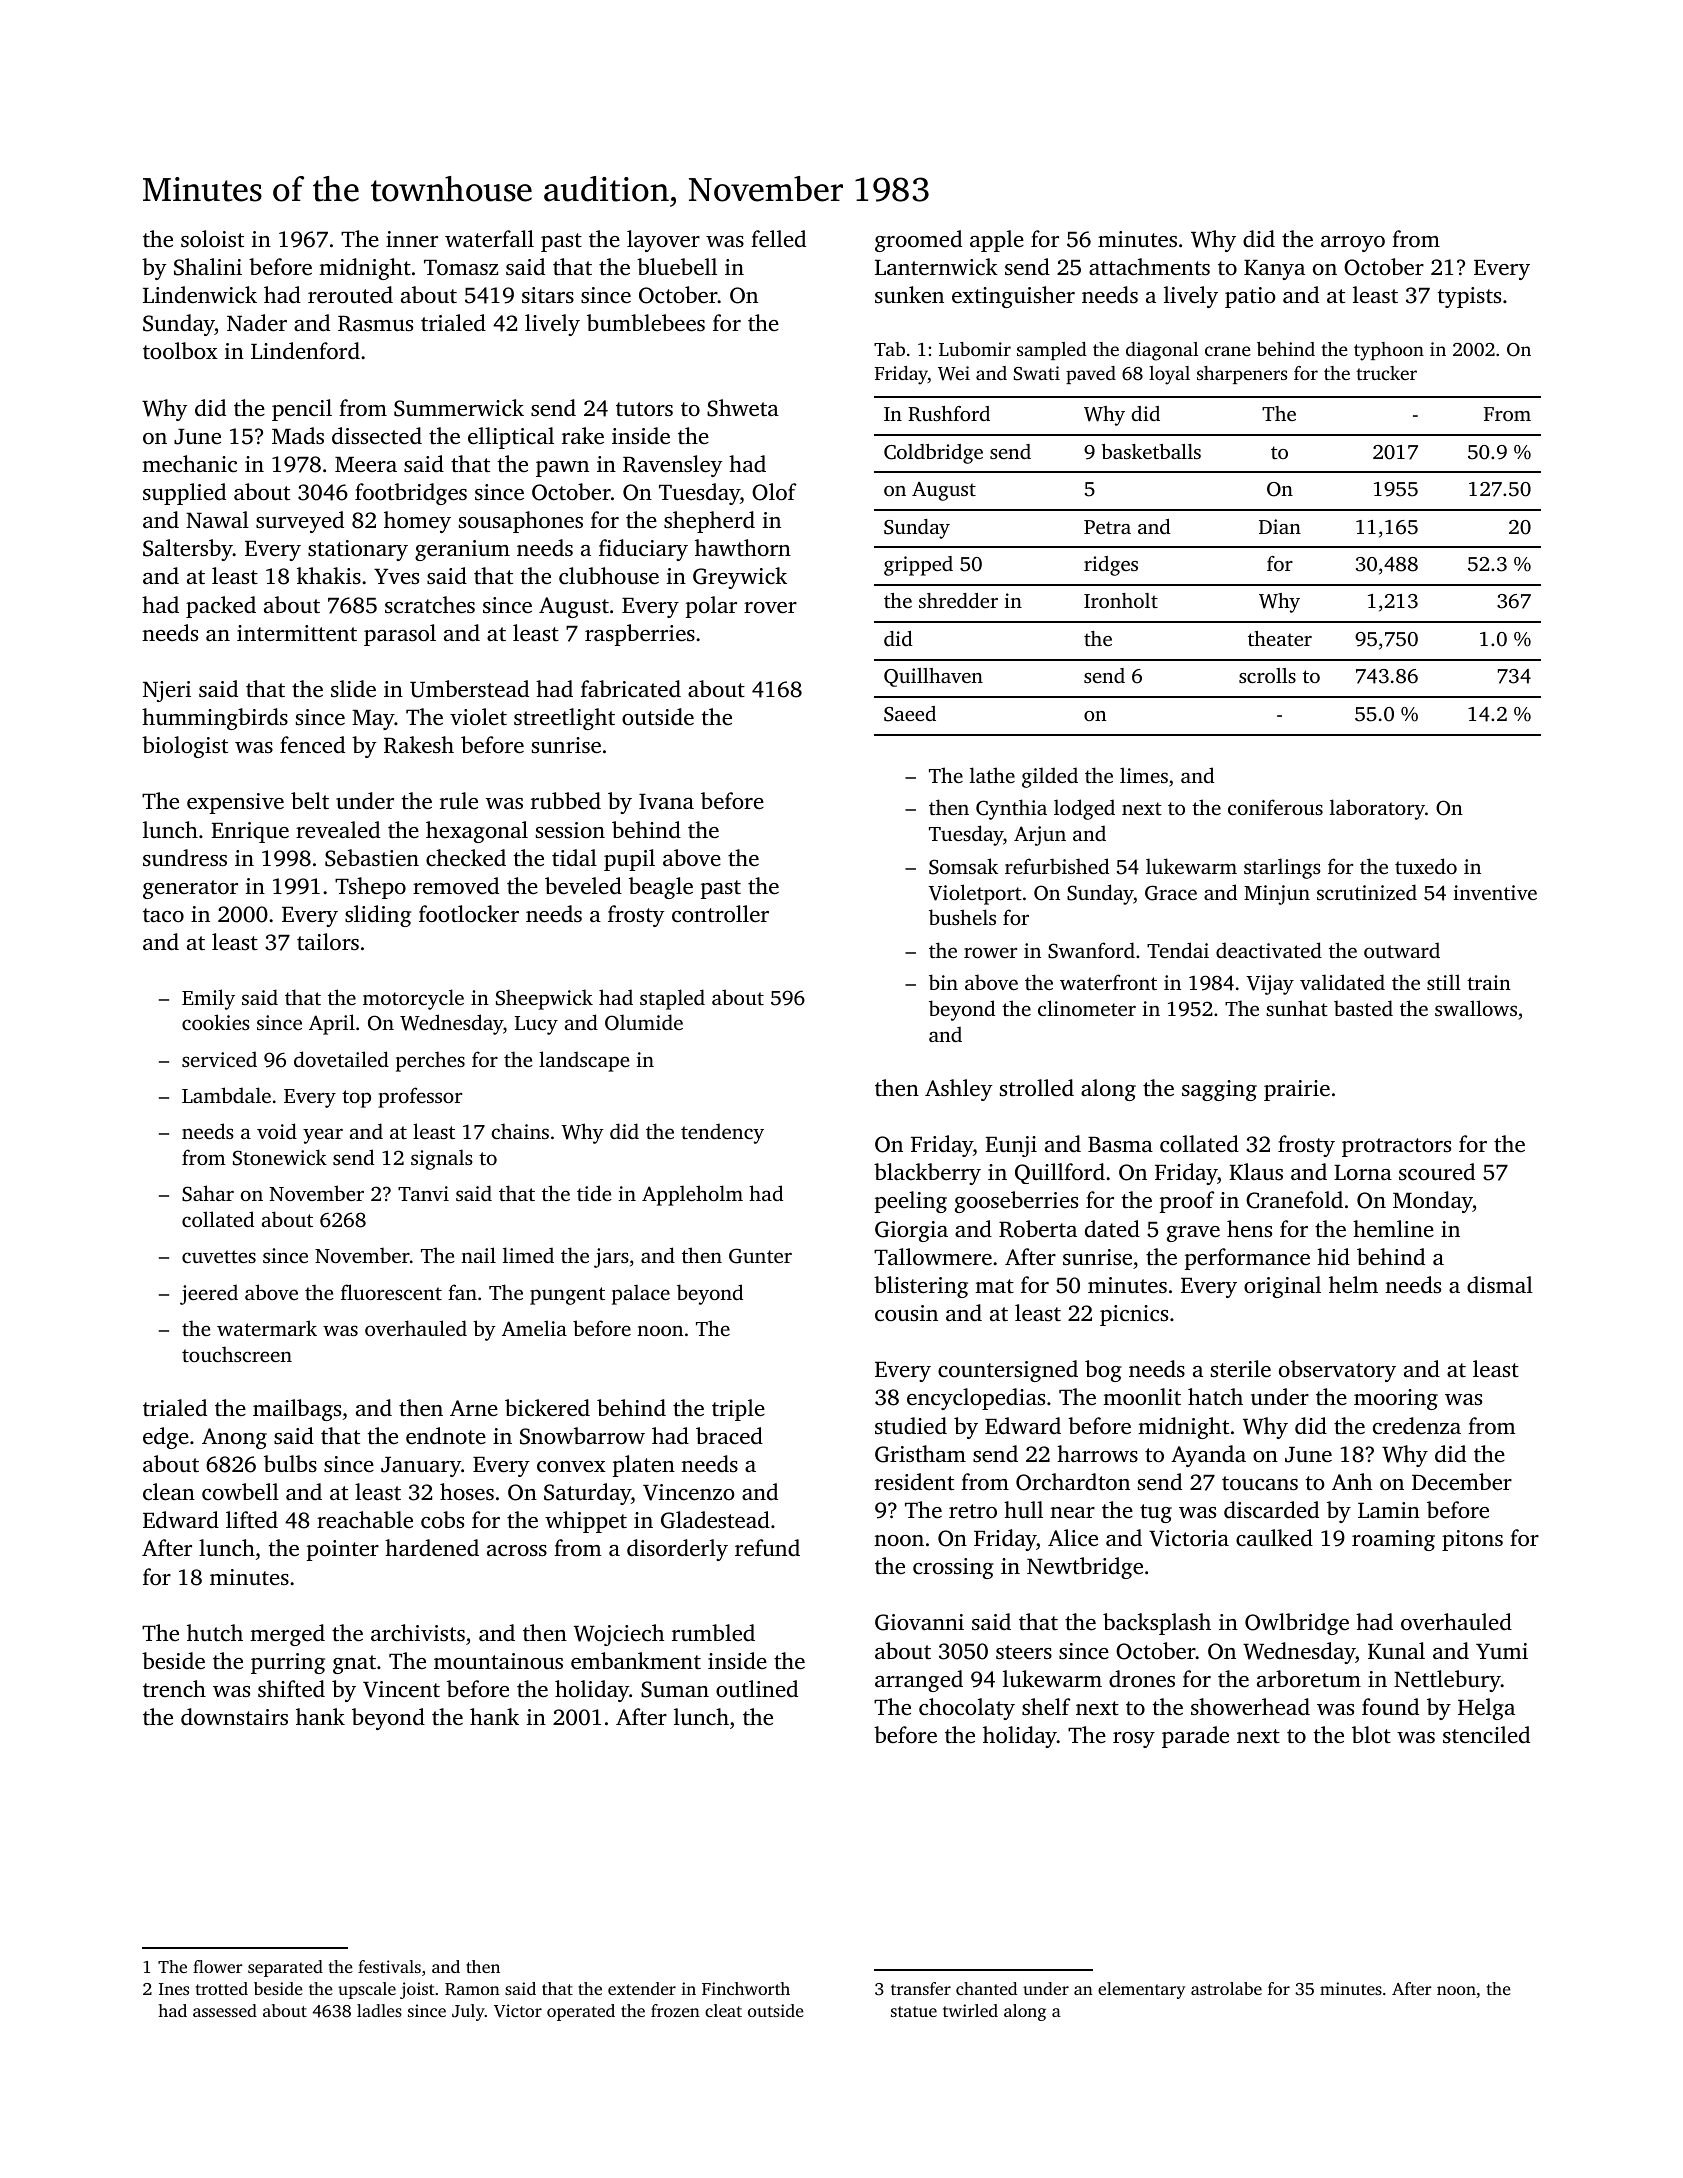 The height and width of the screenshot is (2178, 1683). I want to click on Dian, so click(1280, 526).
